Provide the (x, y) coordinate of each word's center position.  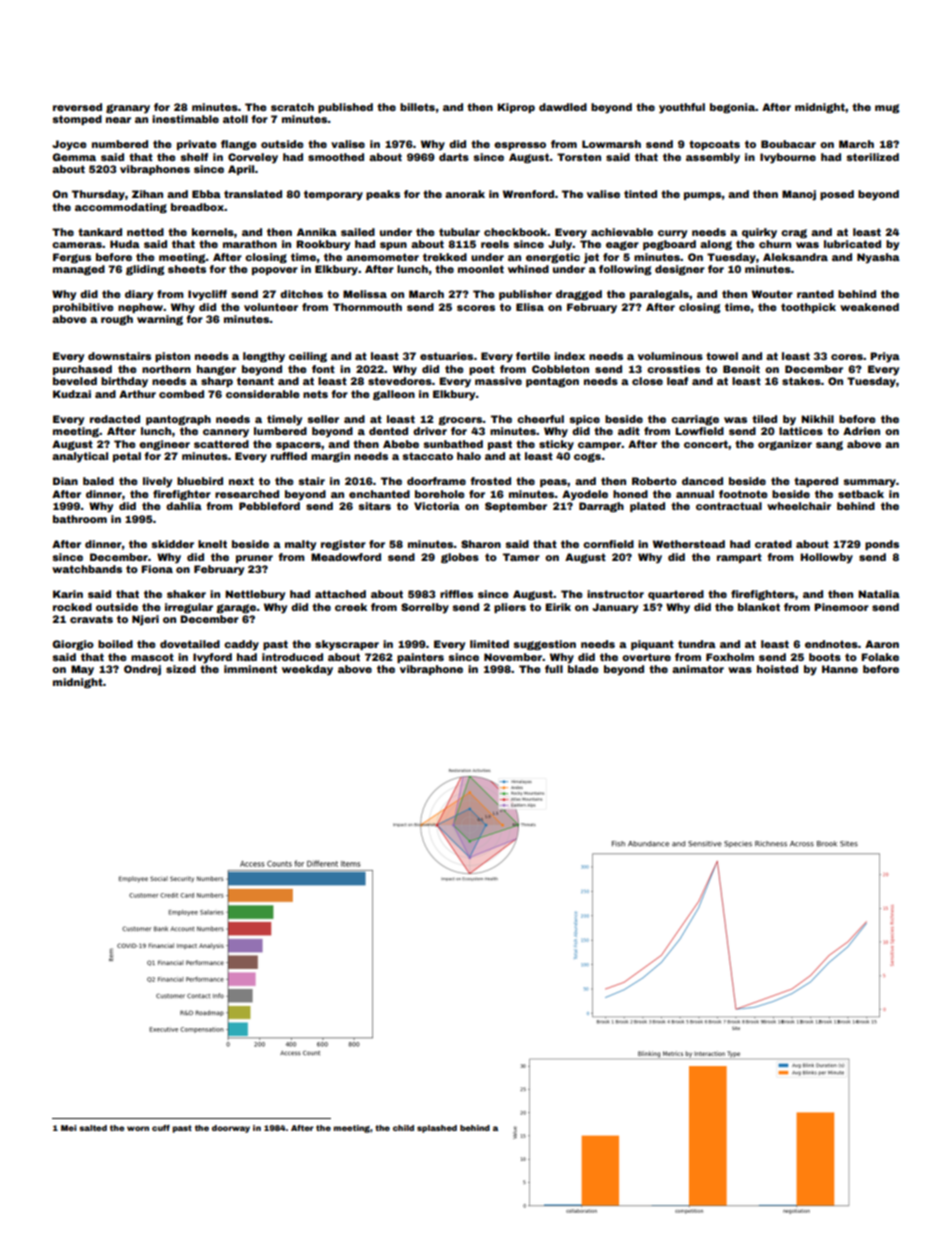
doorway (231, 1129)
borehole (440, 494)
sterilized (872, 157)
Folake (880, 657)
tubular (459, 232)
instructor (615, 594)
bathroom (80, 519)
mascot (152, 657)
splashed (437, 1129)
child (403, 1128)
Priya (885, 357)
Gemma (74, 157)
